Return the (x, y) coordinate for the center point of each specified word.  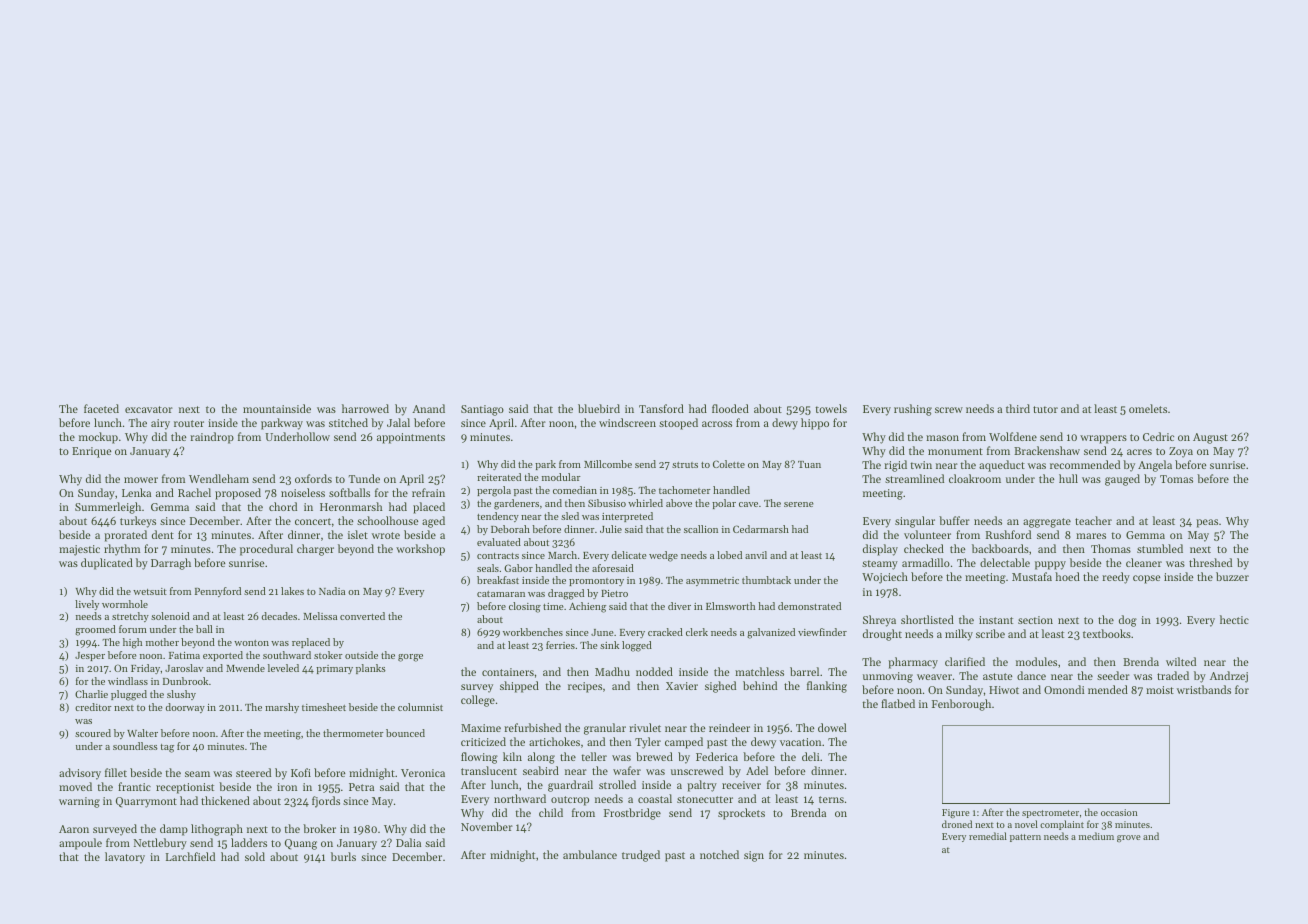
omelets (1148, 408)
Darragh (171, 564)
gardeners (516, 504)
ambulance (590, 854)
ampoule (80, 844)
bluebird (599, 408)
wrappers (1103, 439)
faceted (101, 408)
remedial (988, 836)
